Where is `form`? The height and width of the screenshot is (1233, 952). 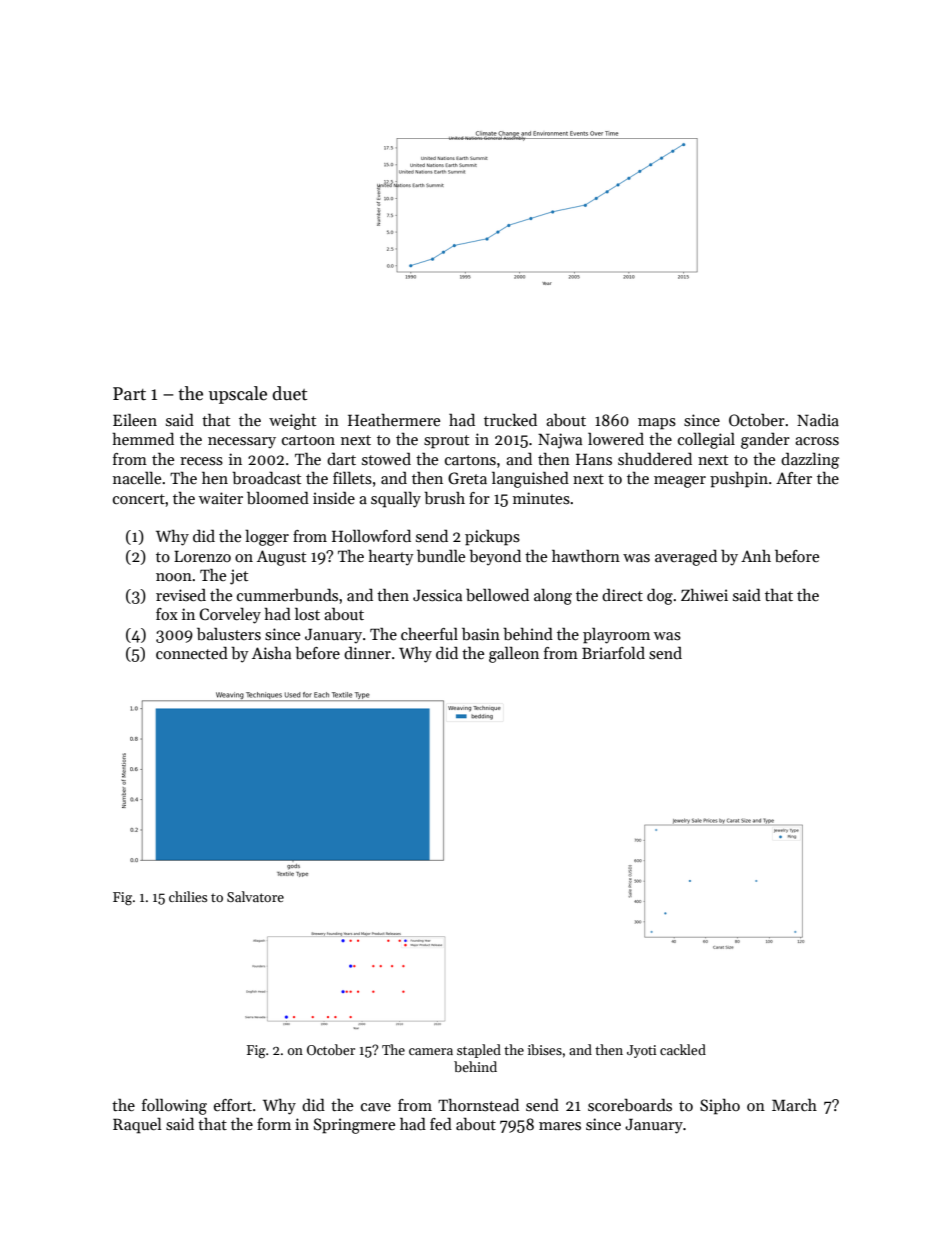 form is located at coordinates (274, 1124).
